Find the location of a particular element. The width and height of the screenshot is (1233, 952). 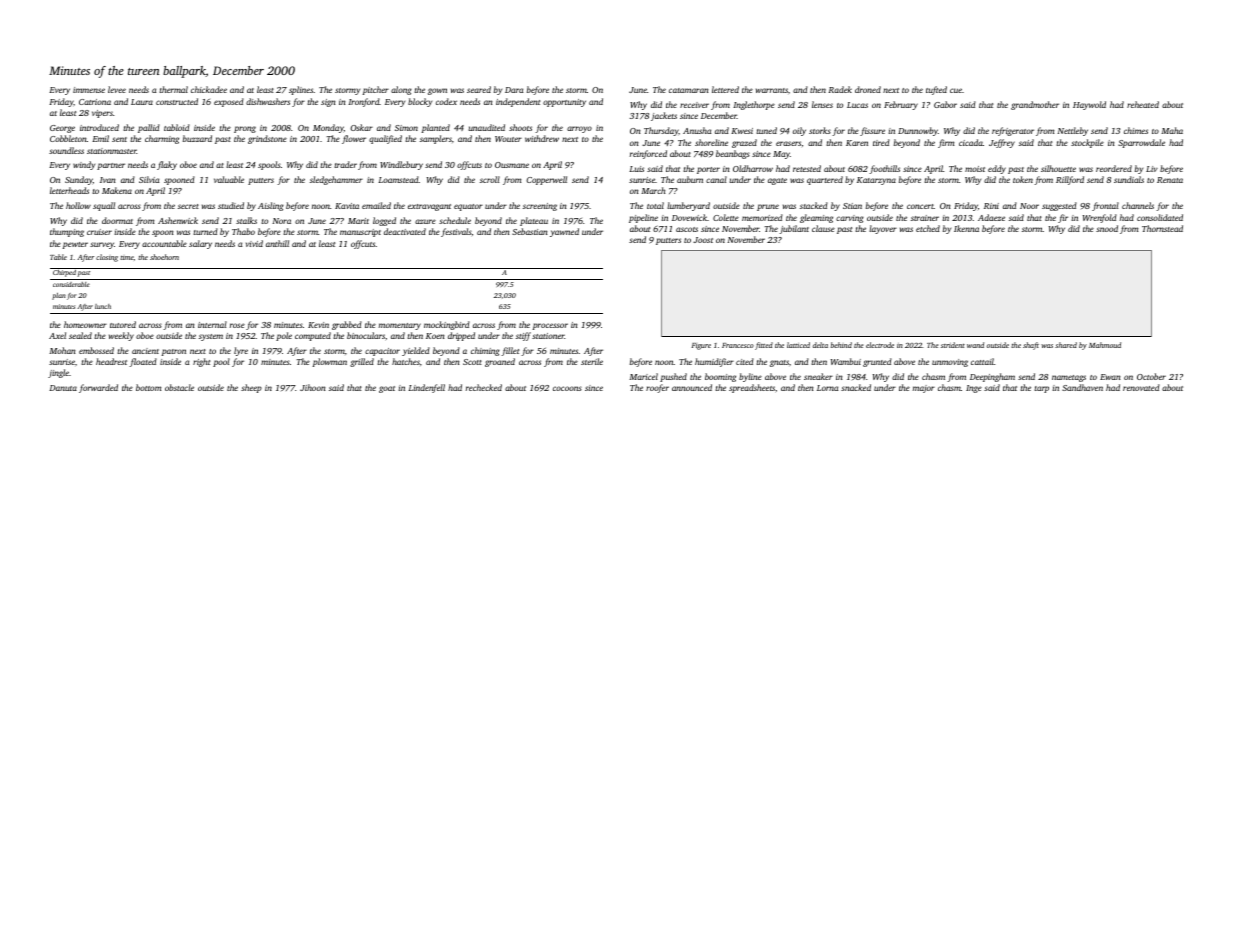

goat is located at coordinates (387, 389).
